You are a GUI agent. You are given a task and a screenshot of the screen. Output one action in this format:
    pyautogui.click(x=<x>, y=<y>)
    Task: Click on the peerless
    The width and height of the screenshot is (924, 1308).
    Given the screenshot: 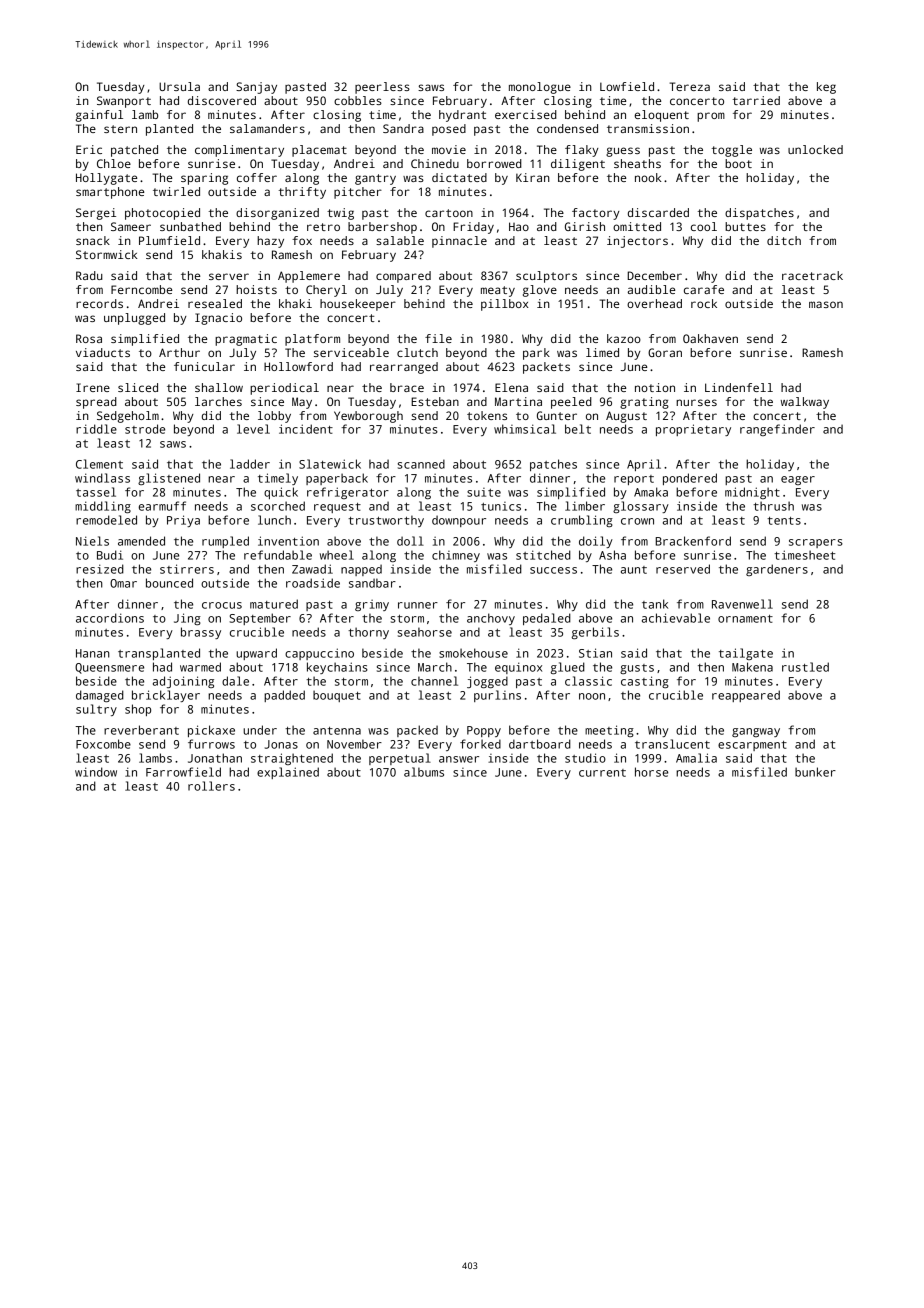 What is the action you would take?
    pyautogui.click(x=382, y=88)
